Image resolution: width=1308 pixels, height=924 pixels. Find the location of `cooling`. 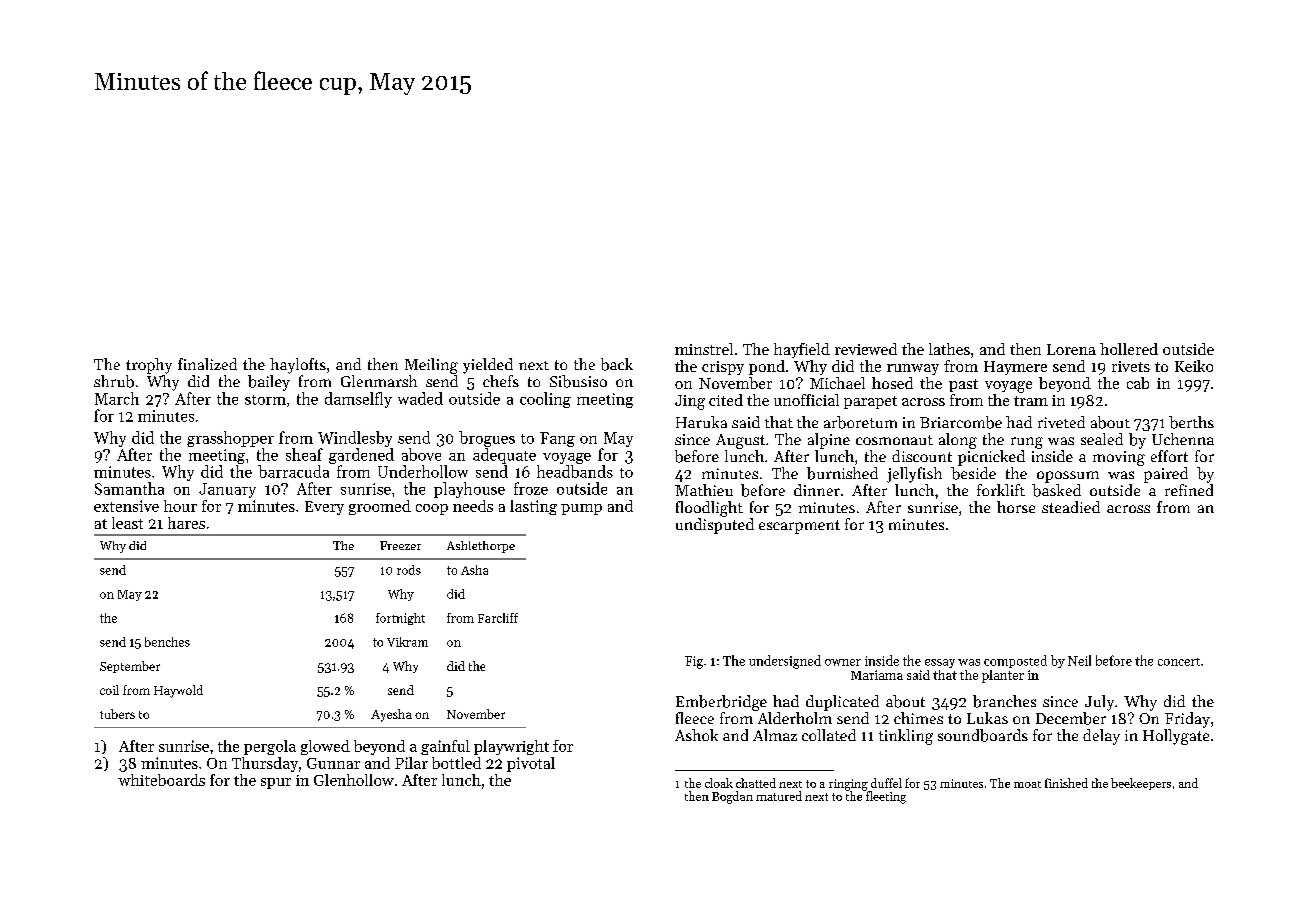

cooling is located at coordinates (545, 400).
